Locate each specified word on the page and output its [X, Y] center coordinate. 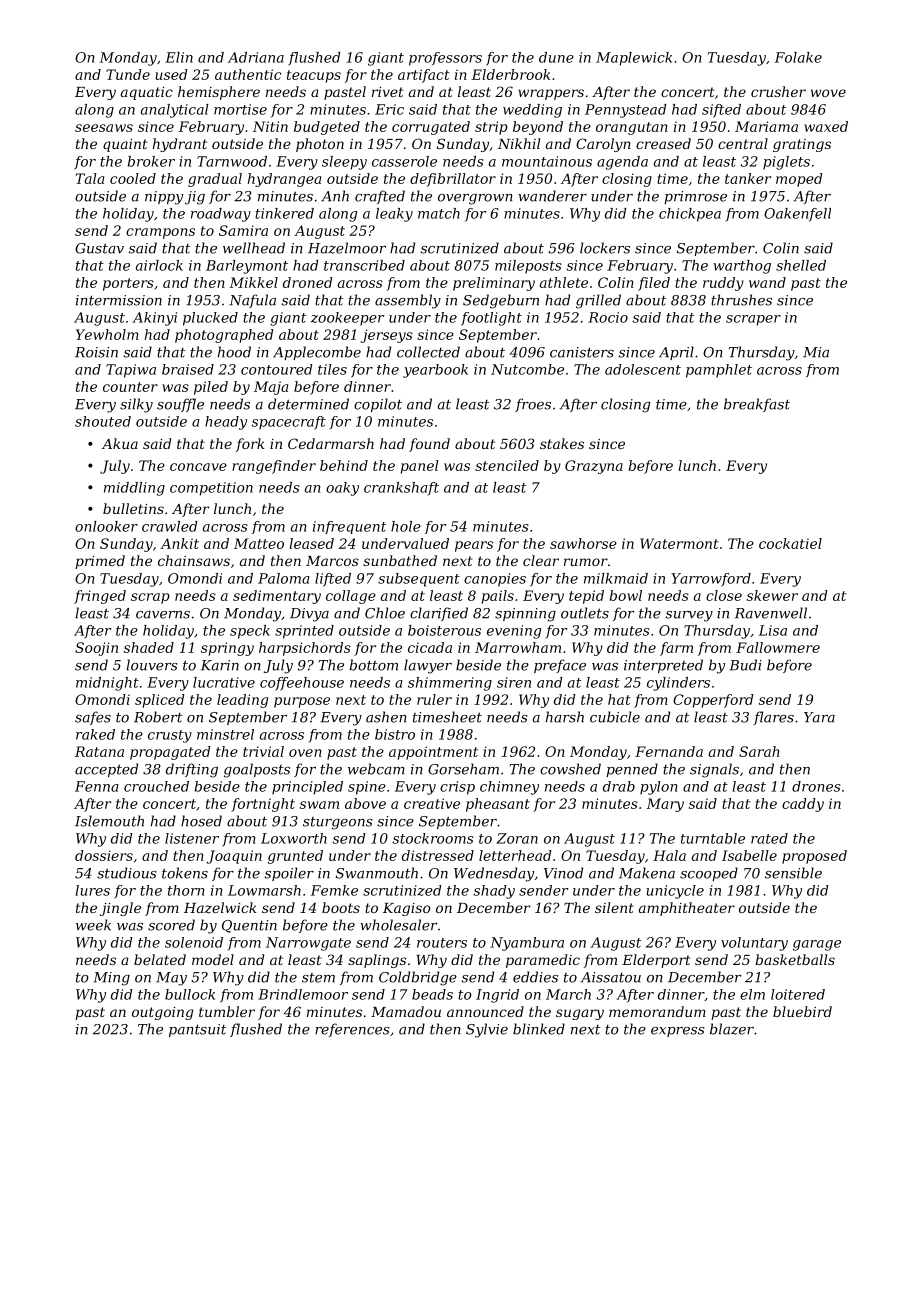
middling [134, 489]
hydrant [180, 145]
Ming [111, 979]
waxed [826, 126]
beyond [538, 128]
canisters [582, 352]
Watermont [679, 543]
